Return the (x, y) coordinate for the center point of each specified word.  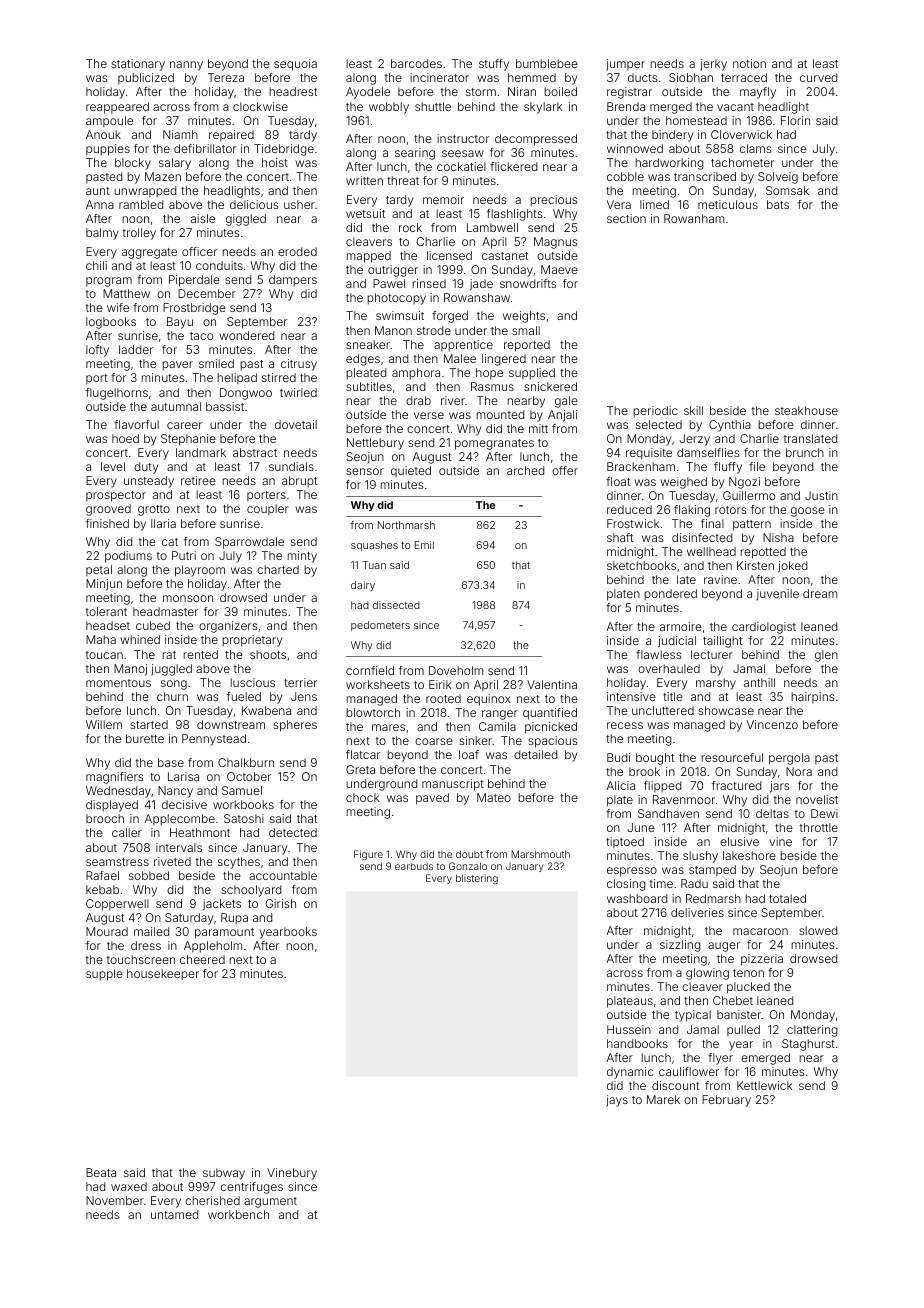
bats (778, 204)
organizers (228, 627)
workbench (238, 1214)
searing (415, 154)
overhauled (669, 668)
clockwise (260, 106)
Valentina (552, 684)
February (726, 1101)
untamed (174, 1214)
